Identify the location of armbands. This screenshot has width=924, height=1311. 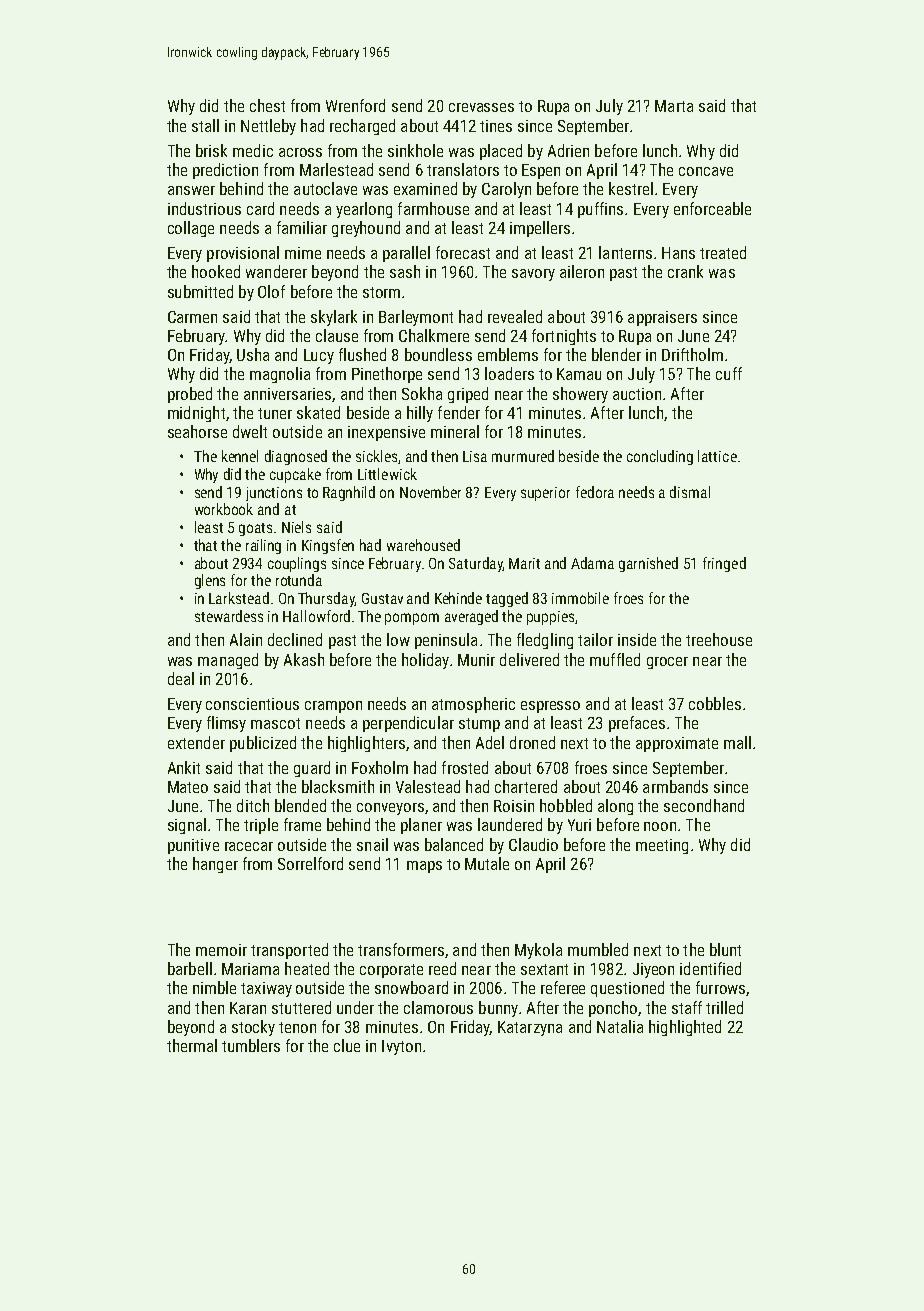
(675, 786).
